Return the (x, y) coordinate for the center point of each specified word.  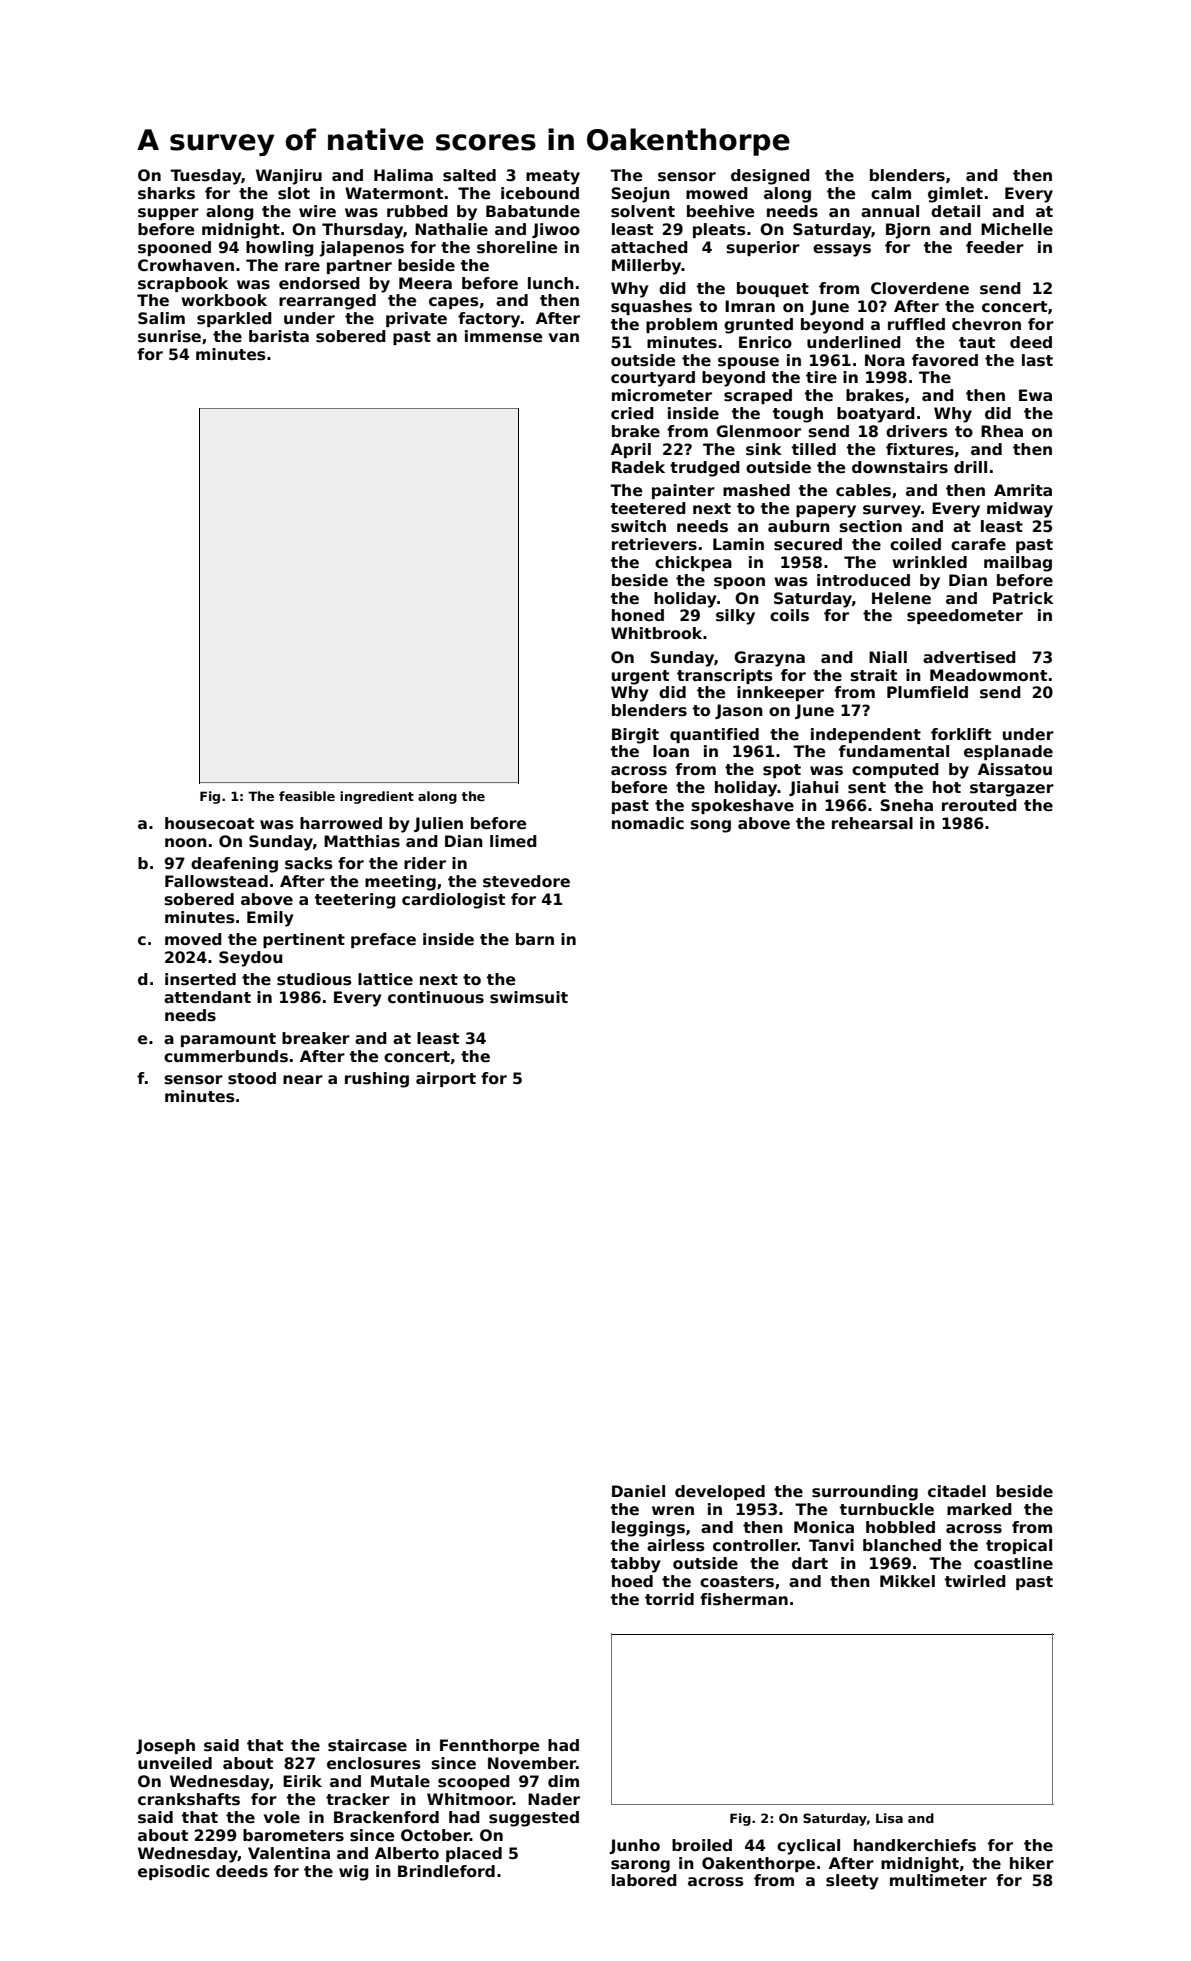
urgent (640, 677)
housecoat (209, 823)
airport (446, 1079)
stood (252, 1078)
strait (874, 675)
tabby (636, 1565)
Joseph (165, 1746)
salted (469, 175)
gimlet (955, 195)
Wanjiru (289, 177)
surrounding (865, 1493)
